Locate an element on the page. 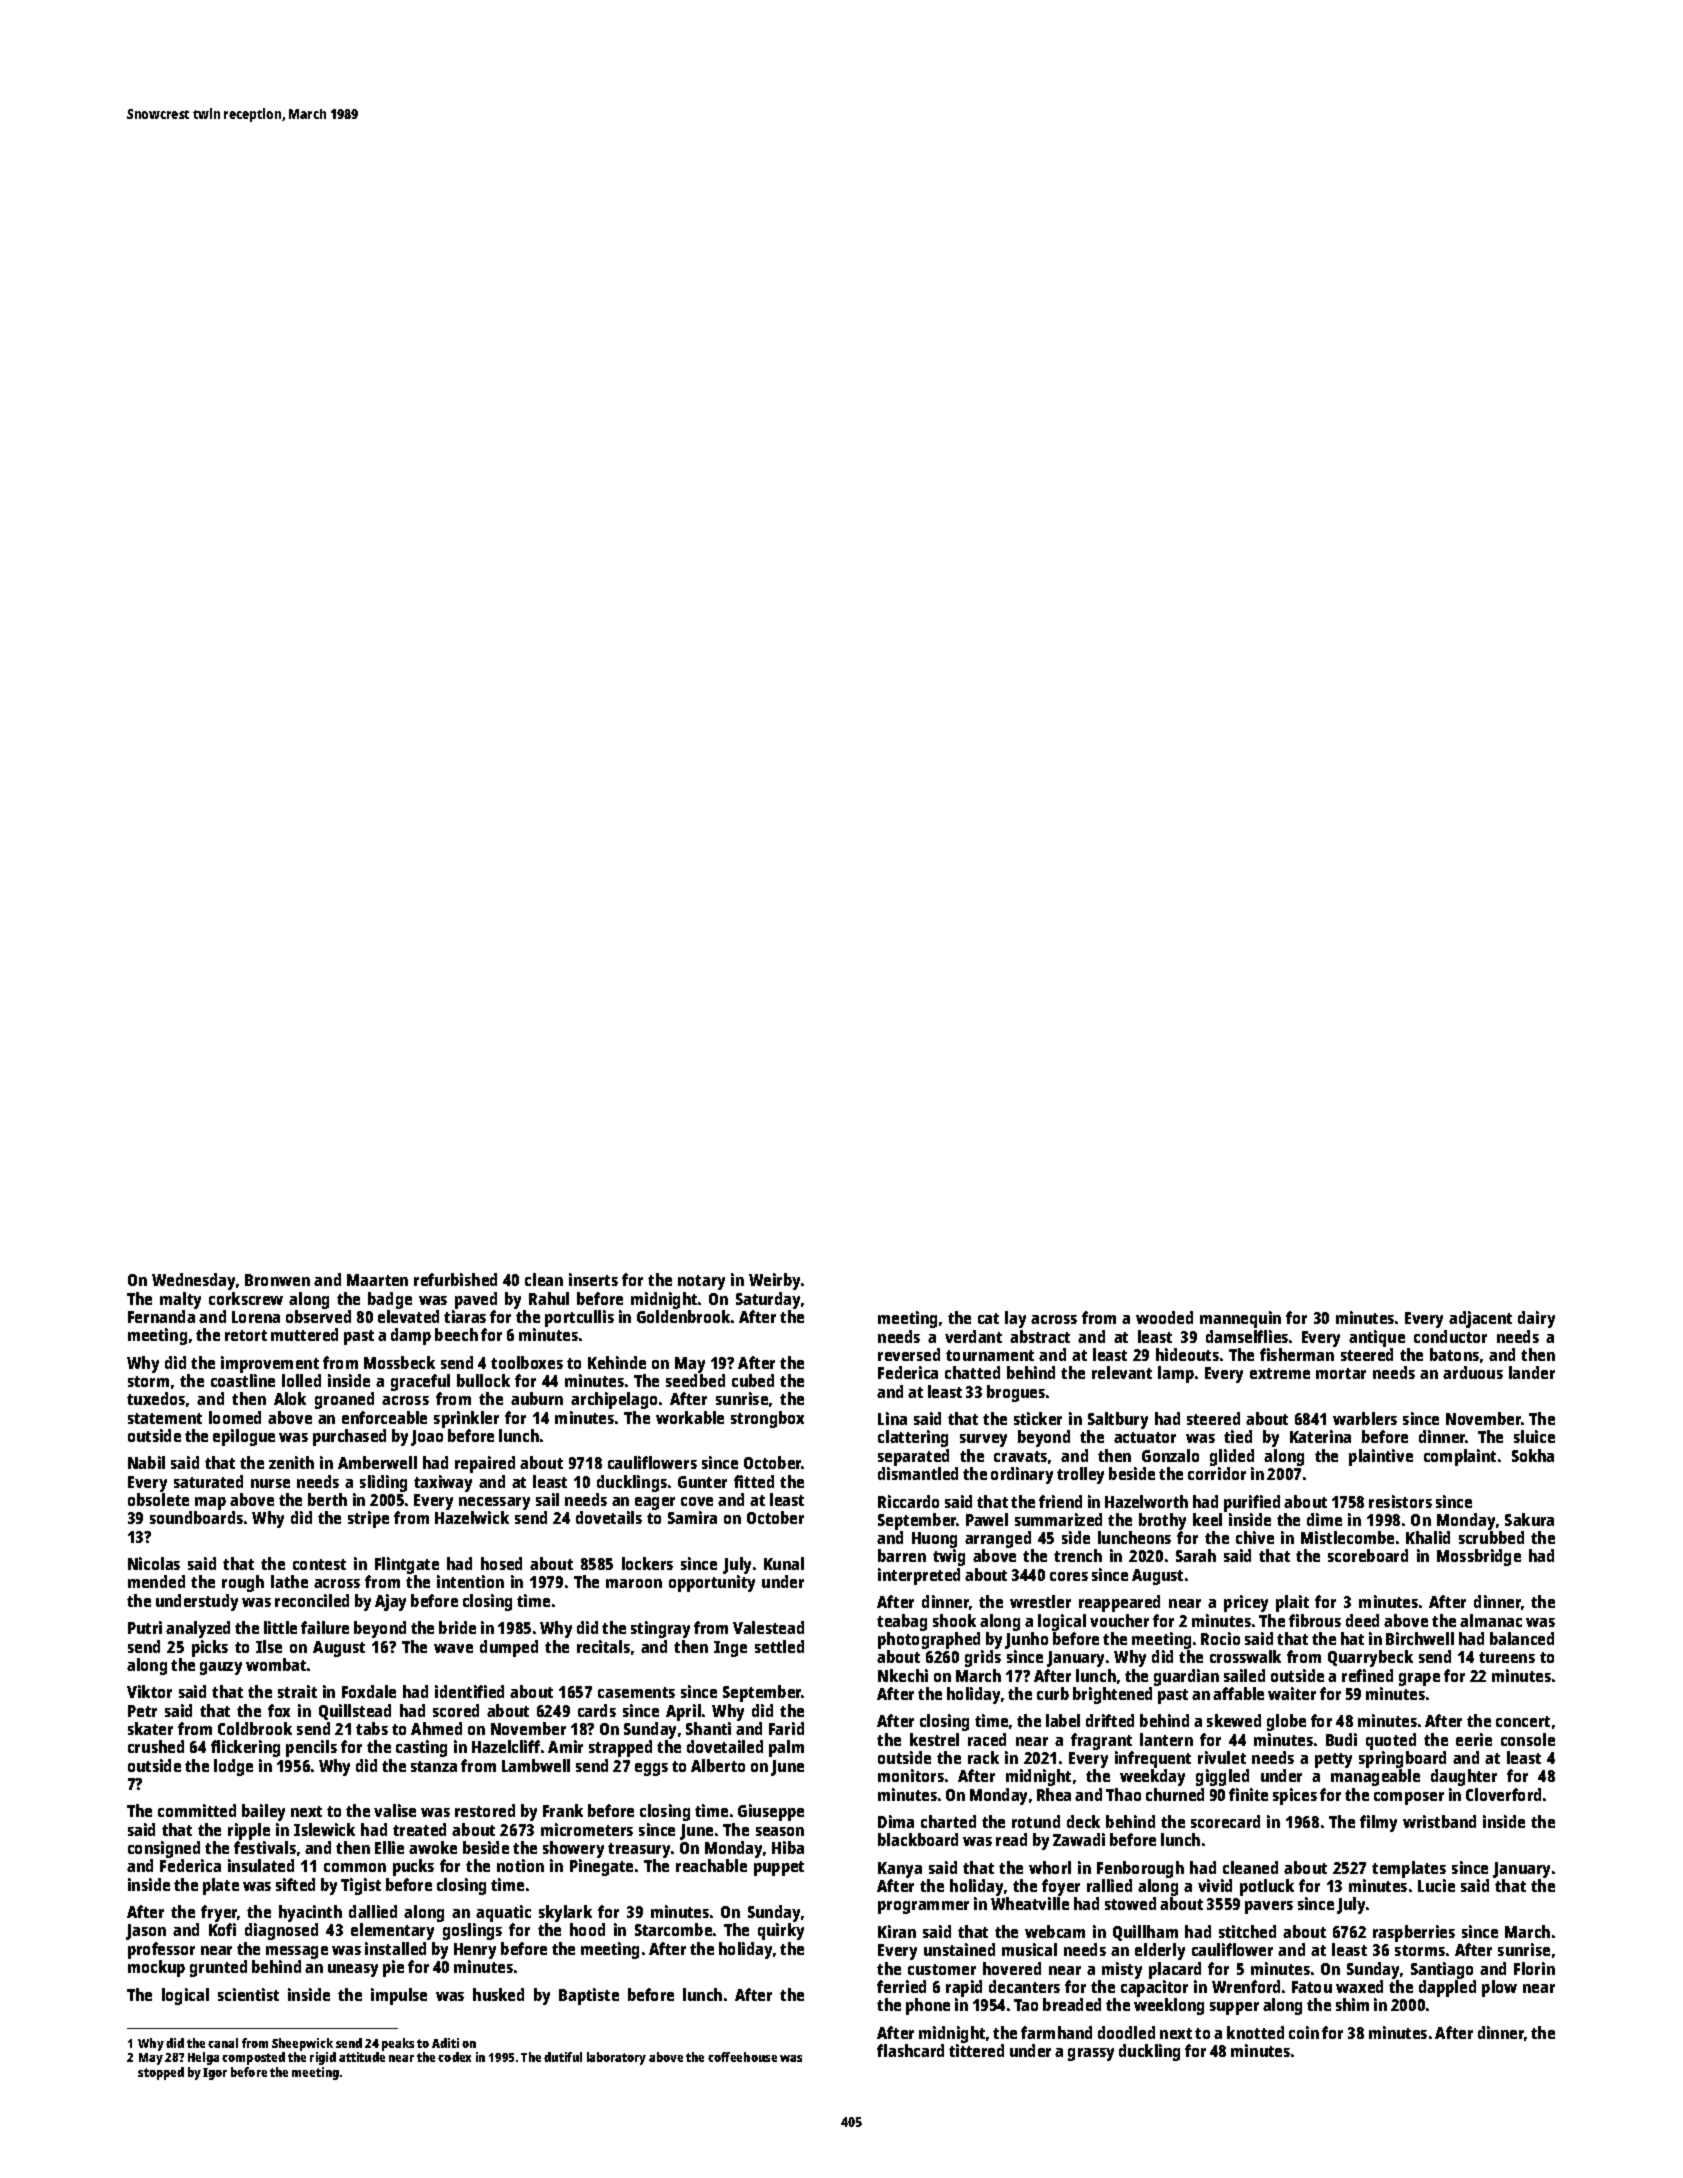 The width and height of the page is (1683, 2178). cubed is located at coordinates (753, 1380).
